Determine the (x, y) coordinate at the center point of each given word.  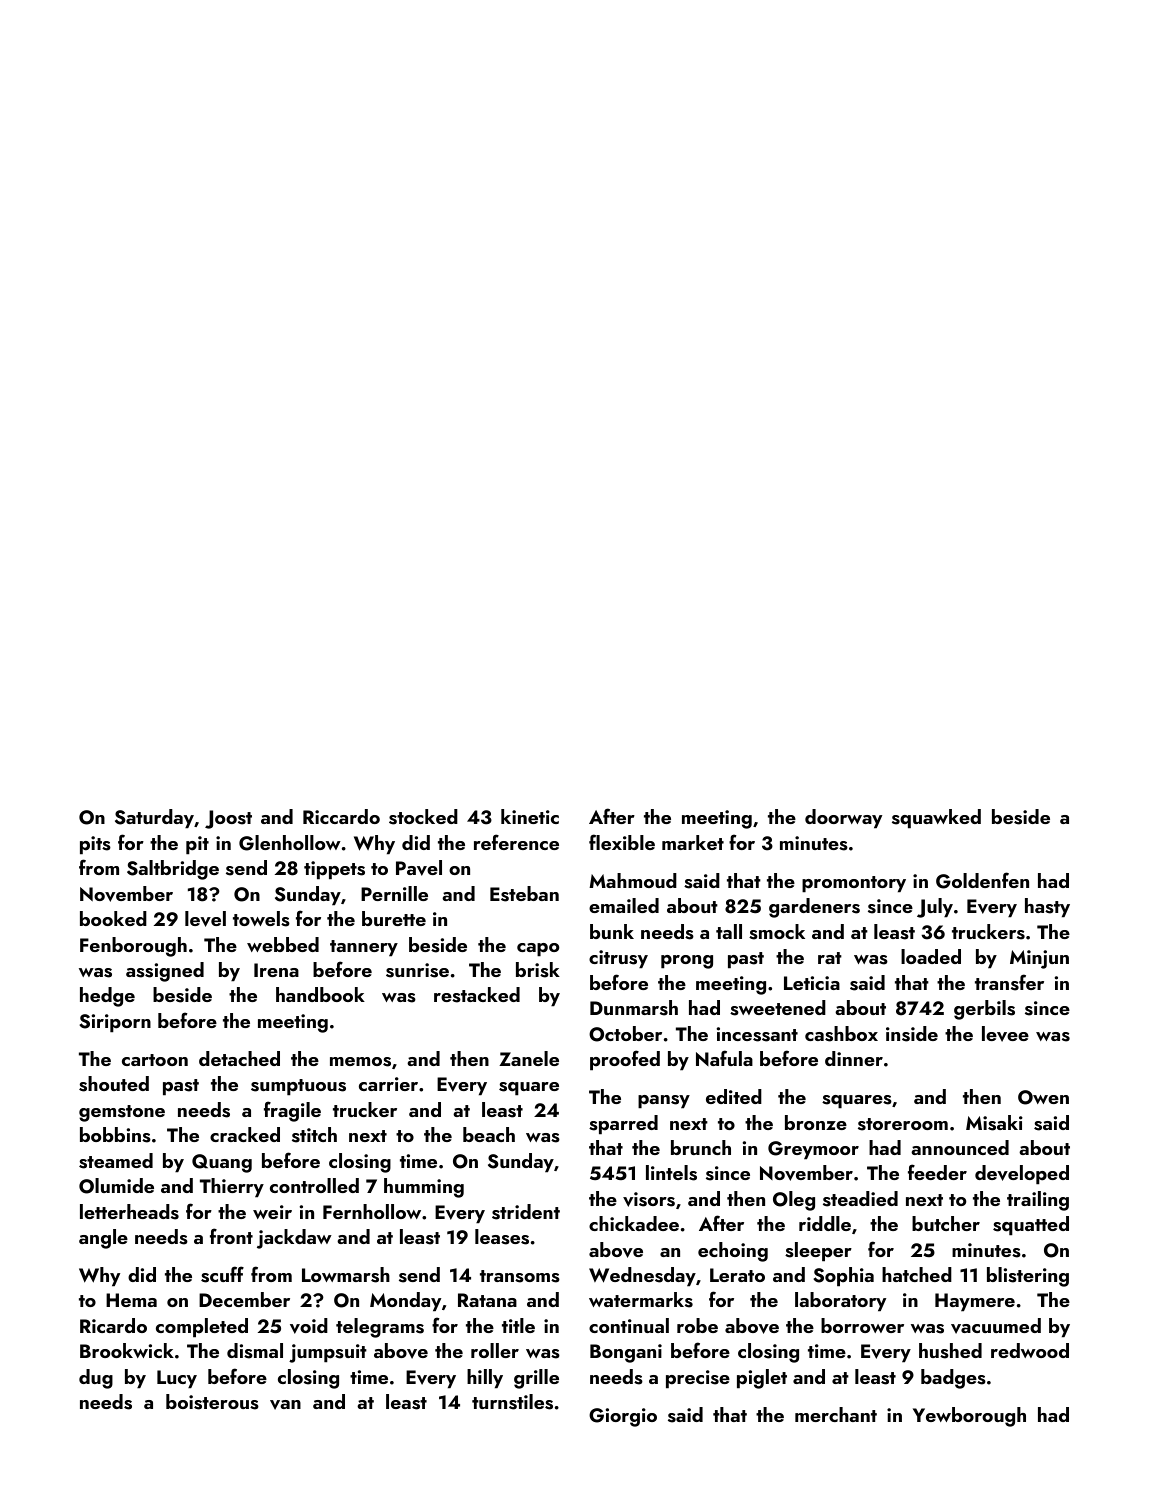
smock (777, 932)
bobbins (115, 1135)
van (285, 1405)
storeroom (903, 1124)
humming (424, 1188)
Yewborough (969, 1417)
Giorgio (623, 1417)
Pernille (394, 893)
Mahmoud (633, 880)
